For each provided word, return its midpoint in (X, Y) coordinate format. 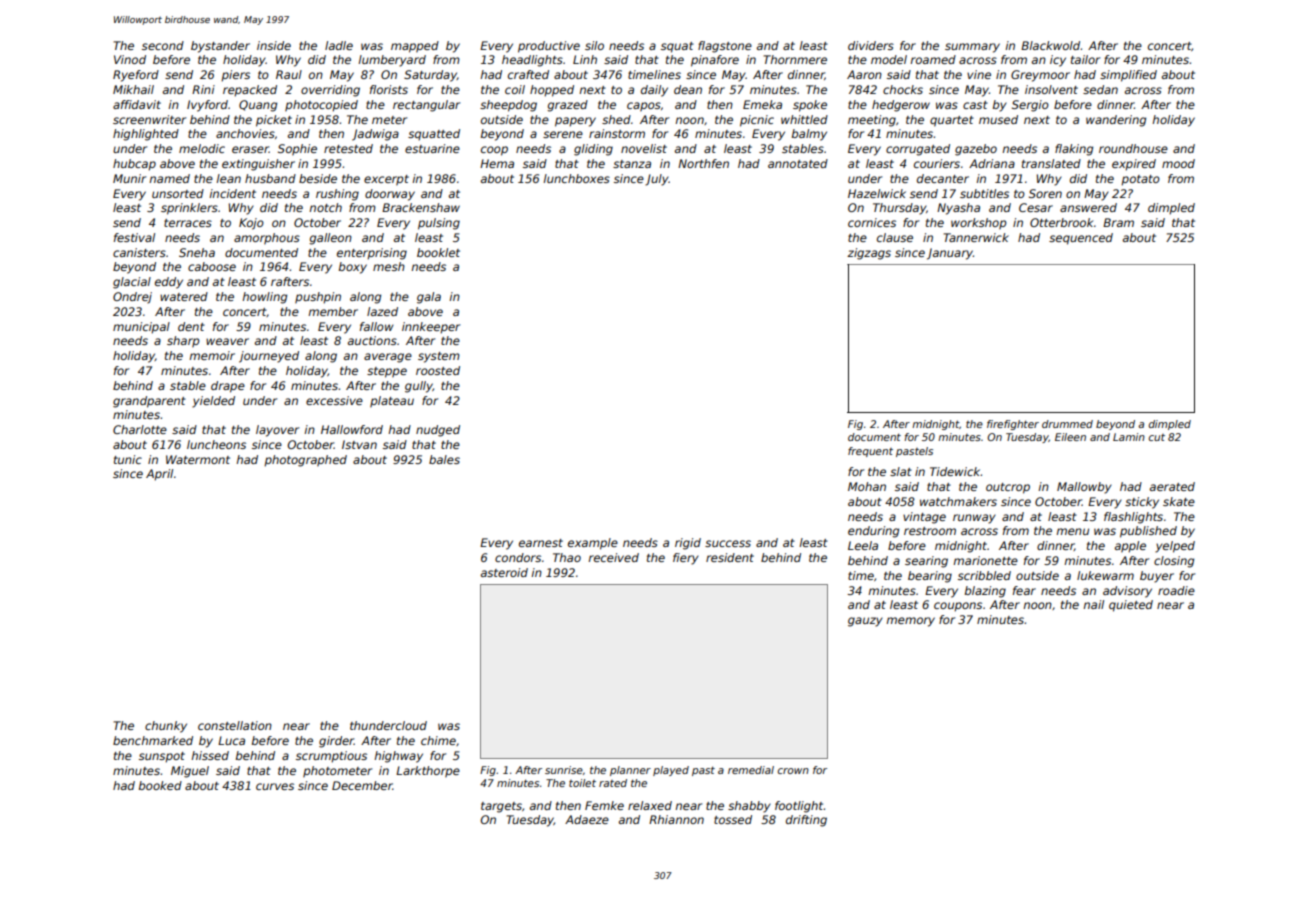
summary (972, 48)
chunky (166, 727)
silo (594, 45)
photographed (305, 461)
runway (974, 519)
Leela (863, 545)
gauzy (865, 622)
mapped (415, 47)
